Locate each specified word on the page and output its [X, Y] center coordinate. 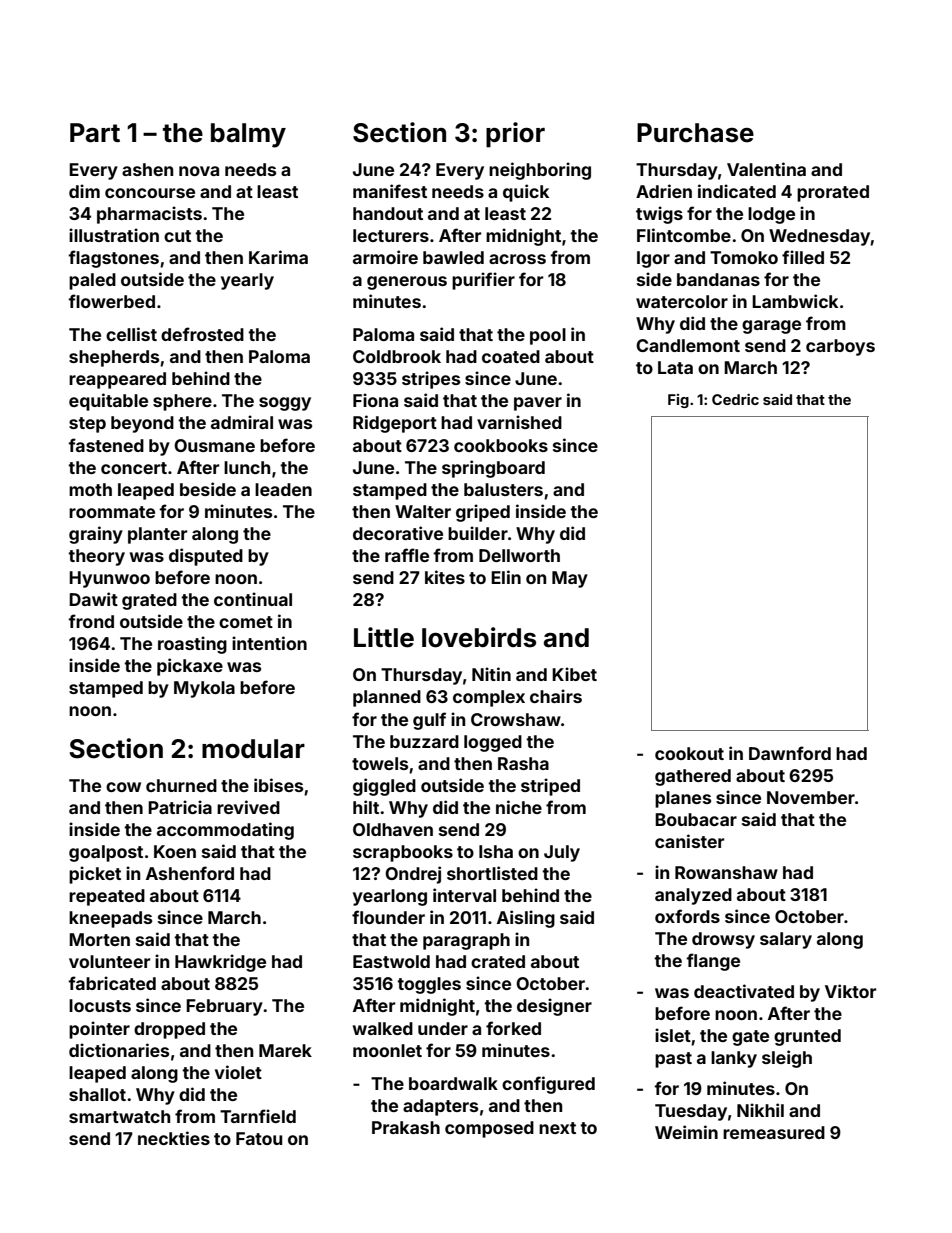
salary [786, 940]
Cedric [735, 399]
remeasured [774, 1132]
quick [526, 193]
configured [548, 1085]
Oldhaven [393, 829]
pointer [99, 1030]
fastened [106, 445]
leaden [283, 489]
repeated [107, 897]
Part [95, 133]
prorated [833, 193]
